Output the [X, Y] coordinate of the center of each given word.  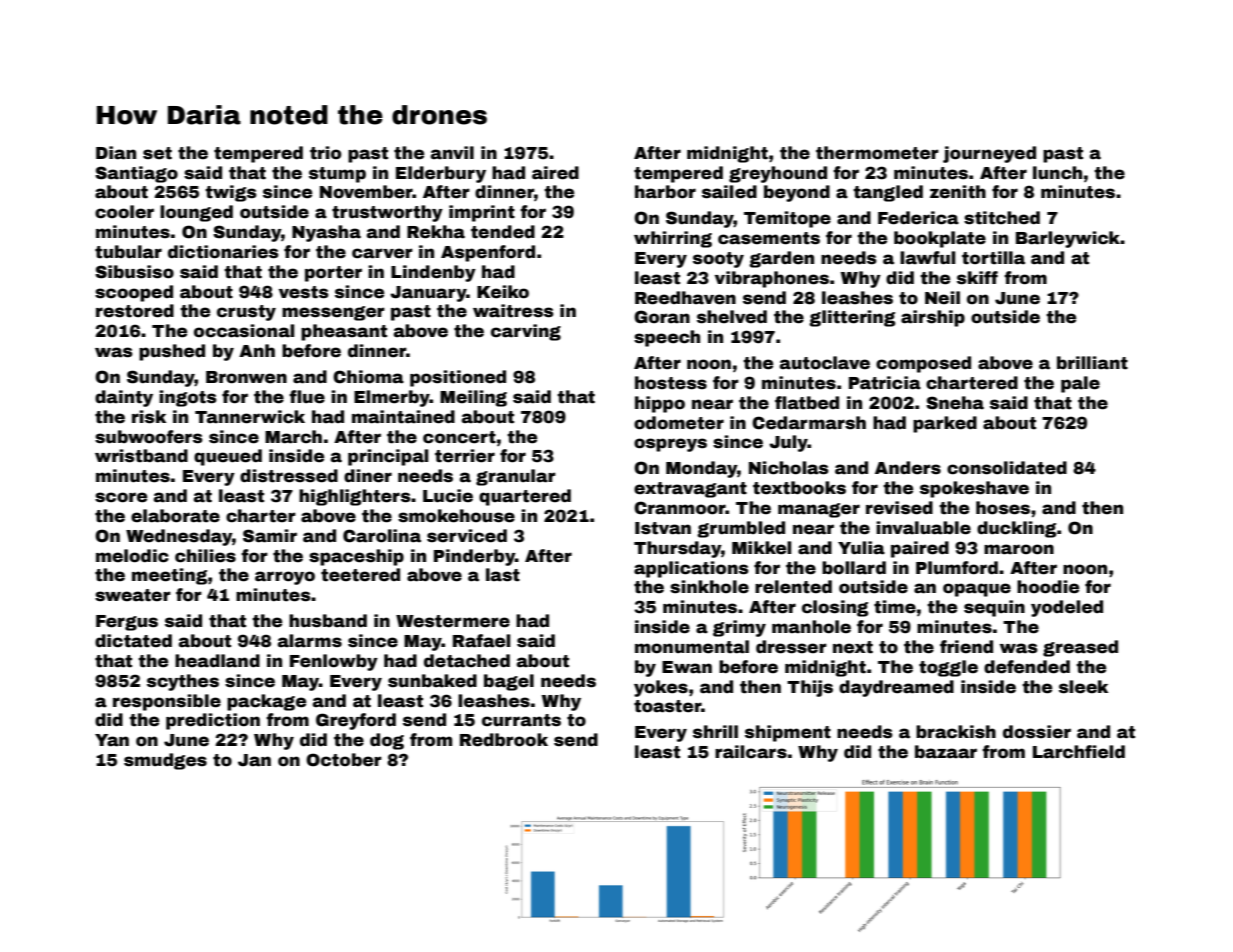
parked [945, 424]
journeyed [989, 154]
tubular [128, 252]
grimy [739, 628]
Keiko [503, 292]
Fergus [127, 623]
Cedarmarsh [809, 423]
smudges [165, 761]
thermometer [877, 153]
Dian [116, 153]
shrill [715, 732]
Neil [942, 298]
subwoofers [149, 437]
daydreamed [896, 688]
